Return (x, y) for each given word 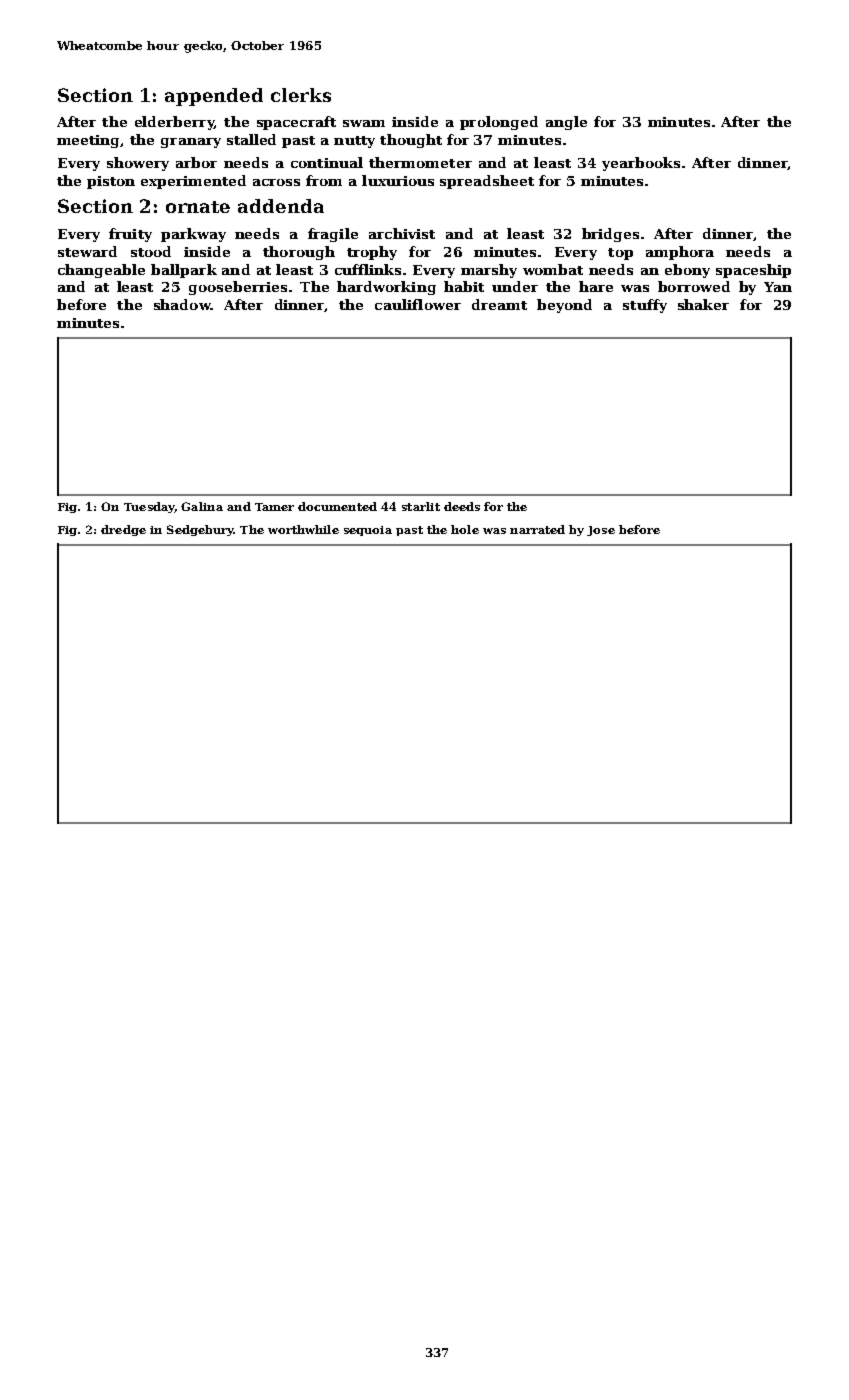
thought (411, 141)
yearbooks (641, 164)
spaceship (753, 271)
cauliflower (418, 304)
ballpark (184, 271)
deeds (462, 506)
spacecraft (296, 123)
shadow (182, 304)
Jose (601, 531)
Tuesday (149, 507)
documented (337, 506)
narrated (537, 529)
